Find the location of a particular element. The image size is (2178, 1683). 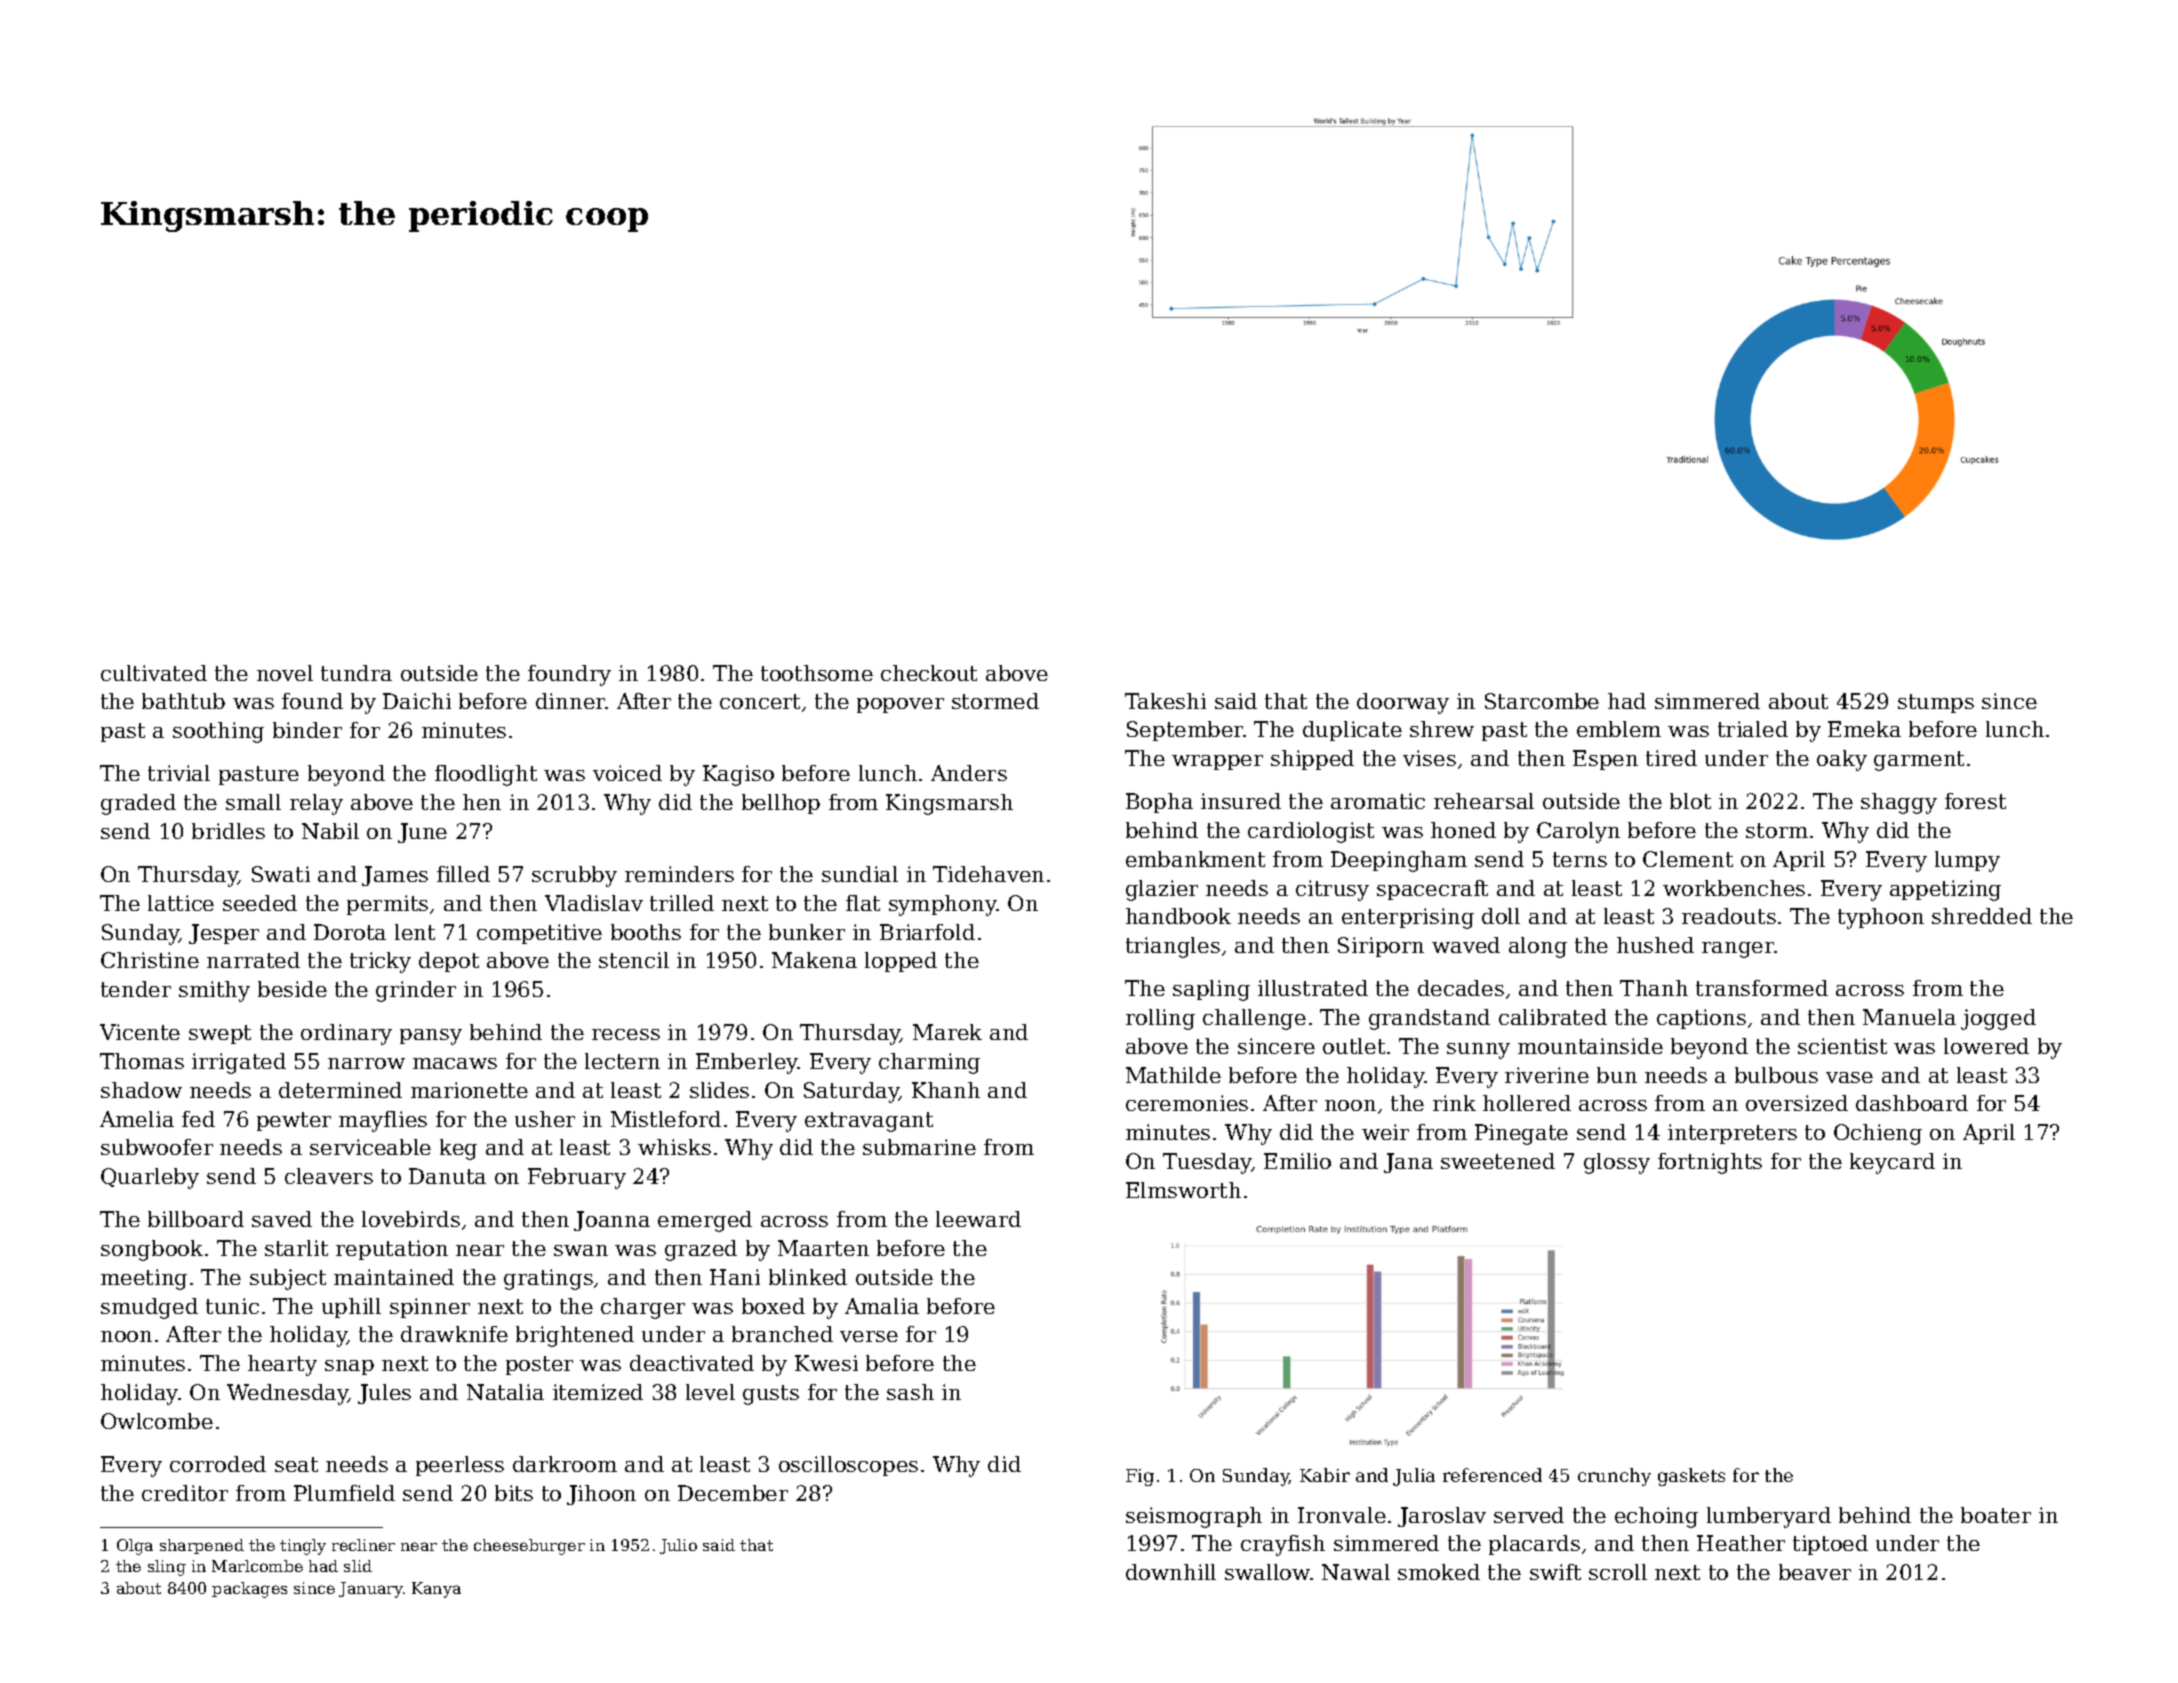

fortnights is located at coordinates (1710, 1163).
